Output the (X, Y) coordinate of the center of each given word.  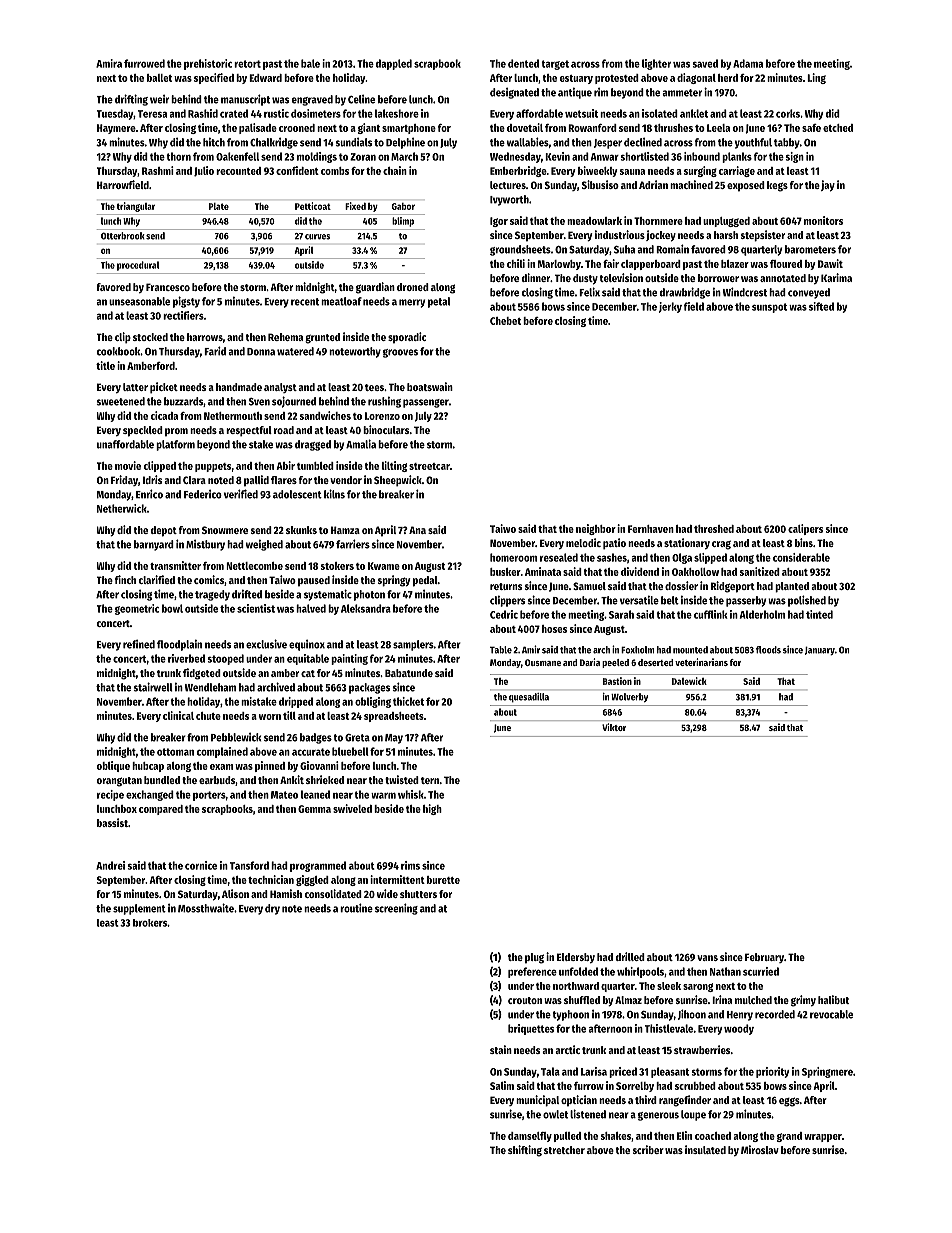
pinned (270, 766)
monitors (823, 220)
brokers (150, 923)
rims (410, 865)
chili (516, 263)
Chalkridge (274, 143)
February (764, 958)
